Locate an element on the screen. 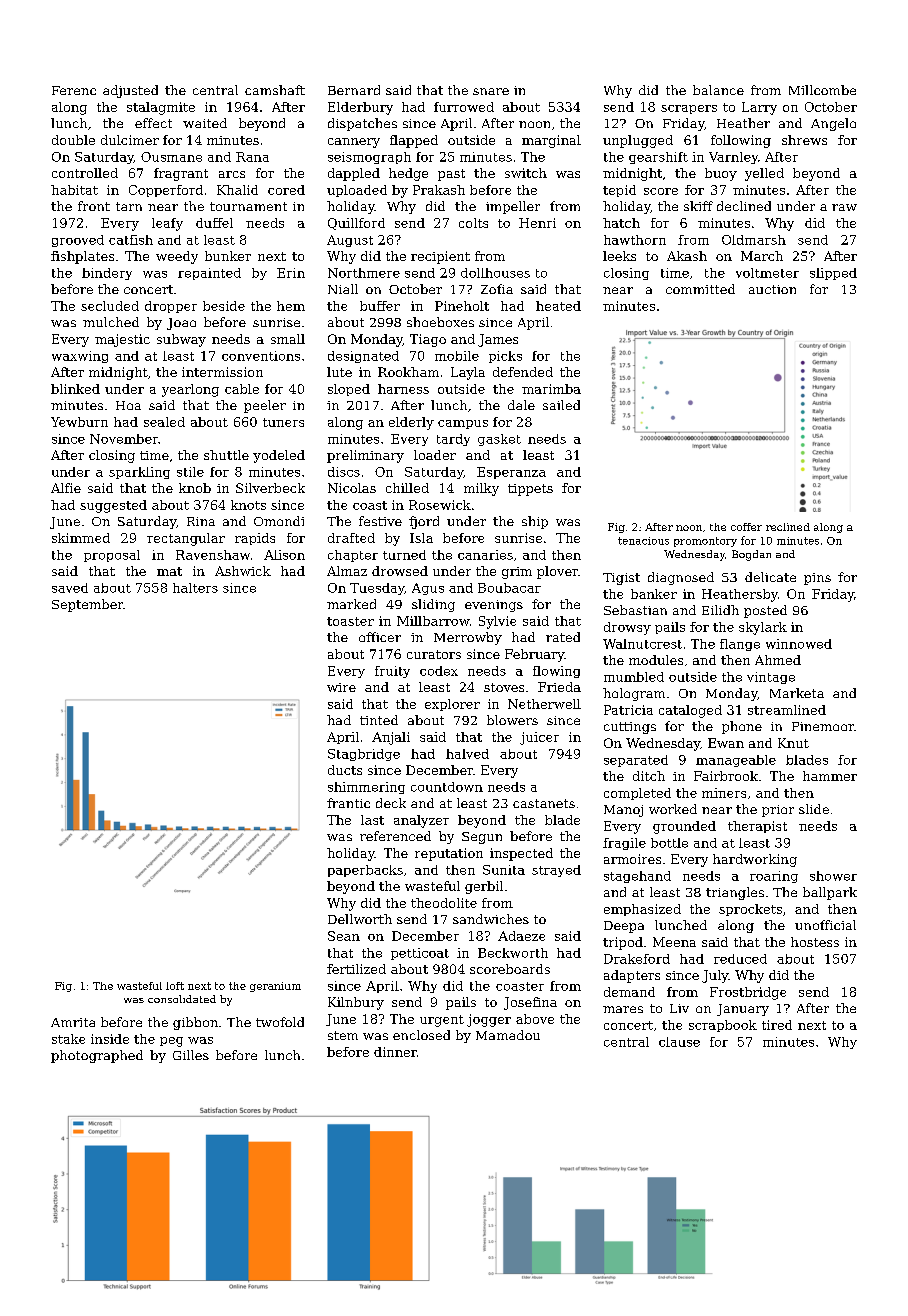 The image size is (908, 1316). preliminary is located at coordinates (365, 456).
